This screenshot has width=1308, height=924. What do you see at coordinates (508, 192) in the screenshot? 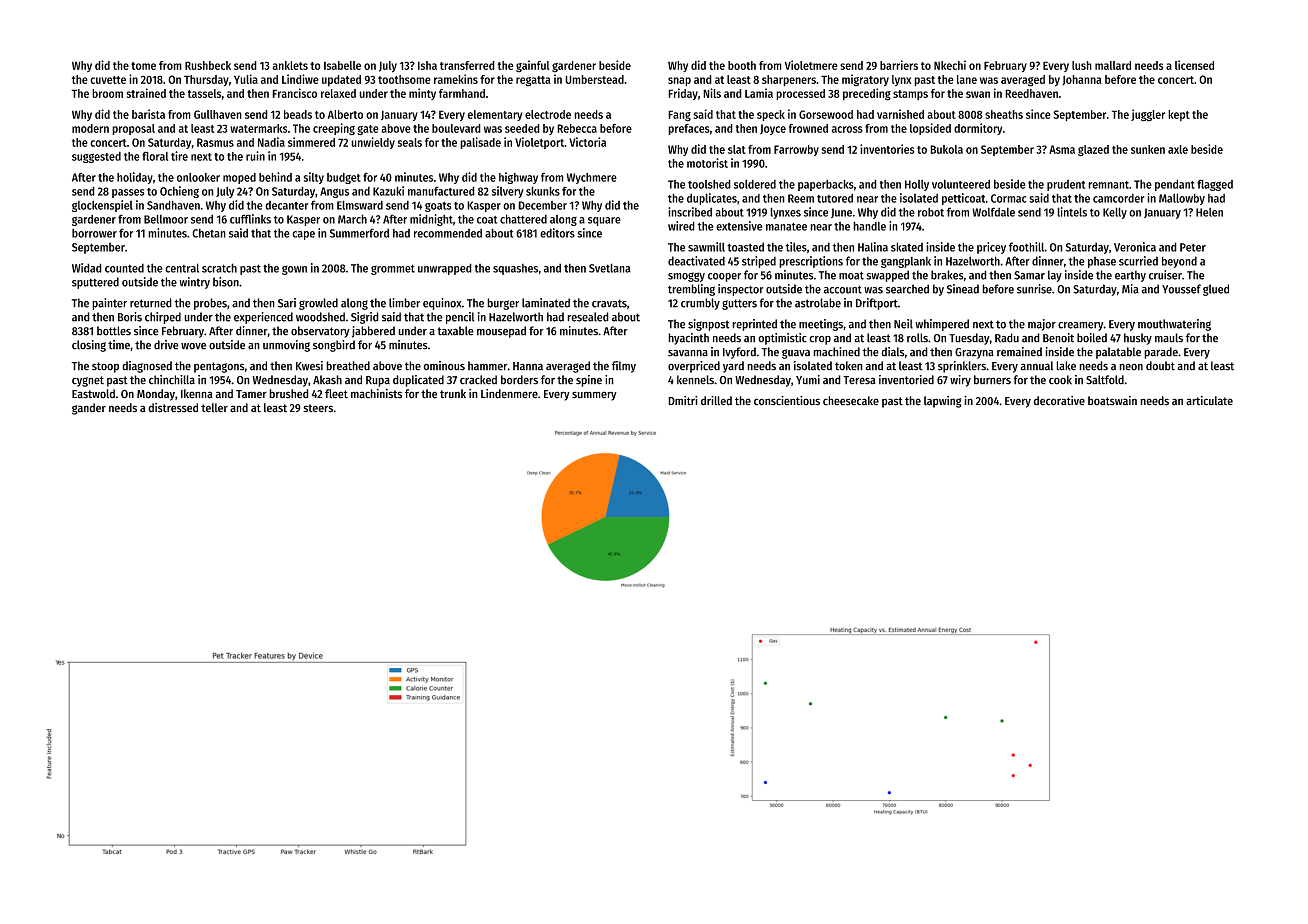
I see `silvery` at bounding box center [508, 192].
